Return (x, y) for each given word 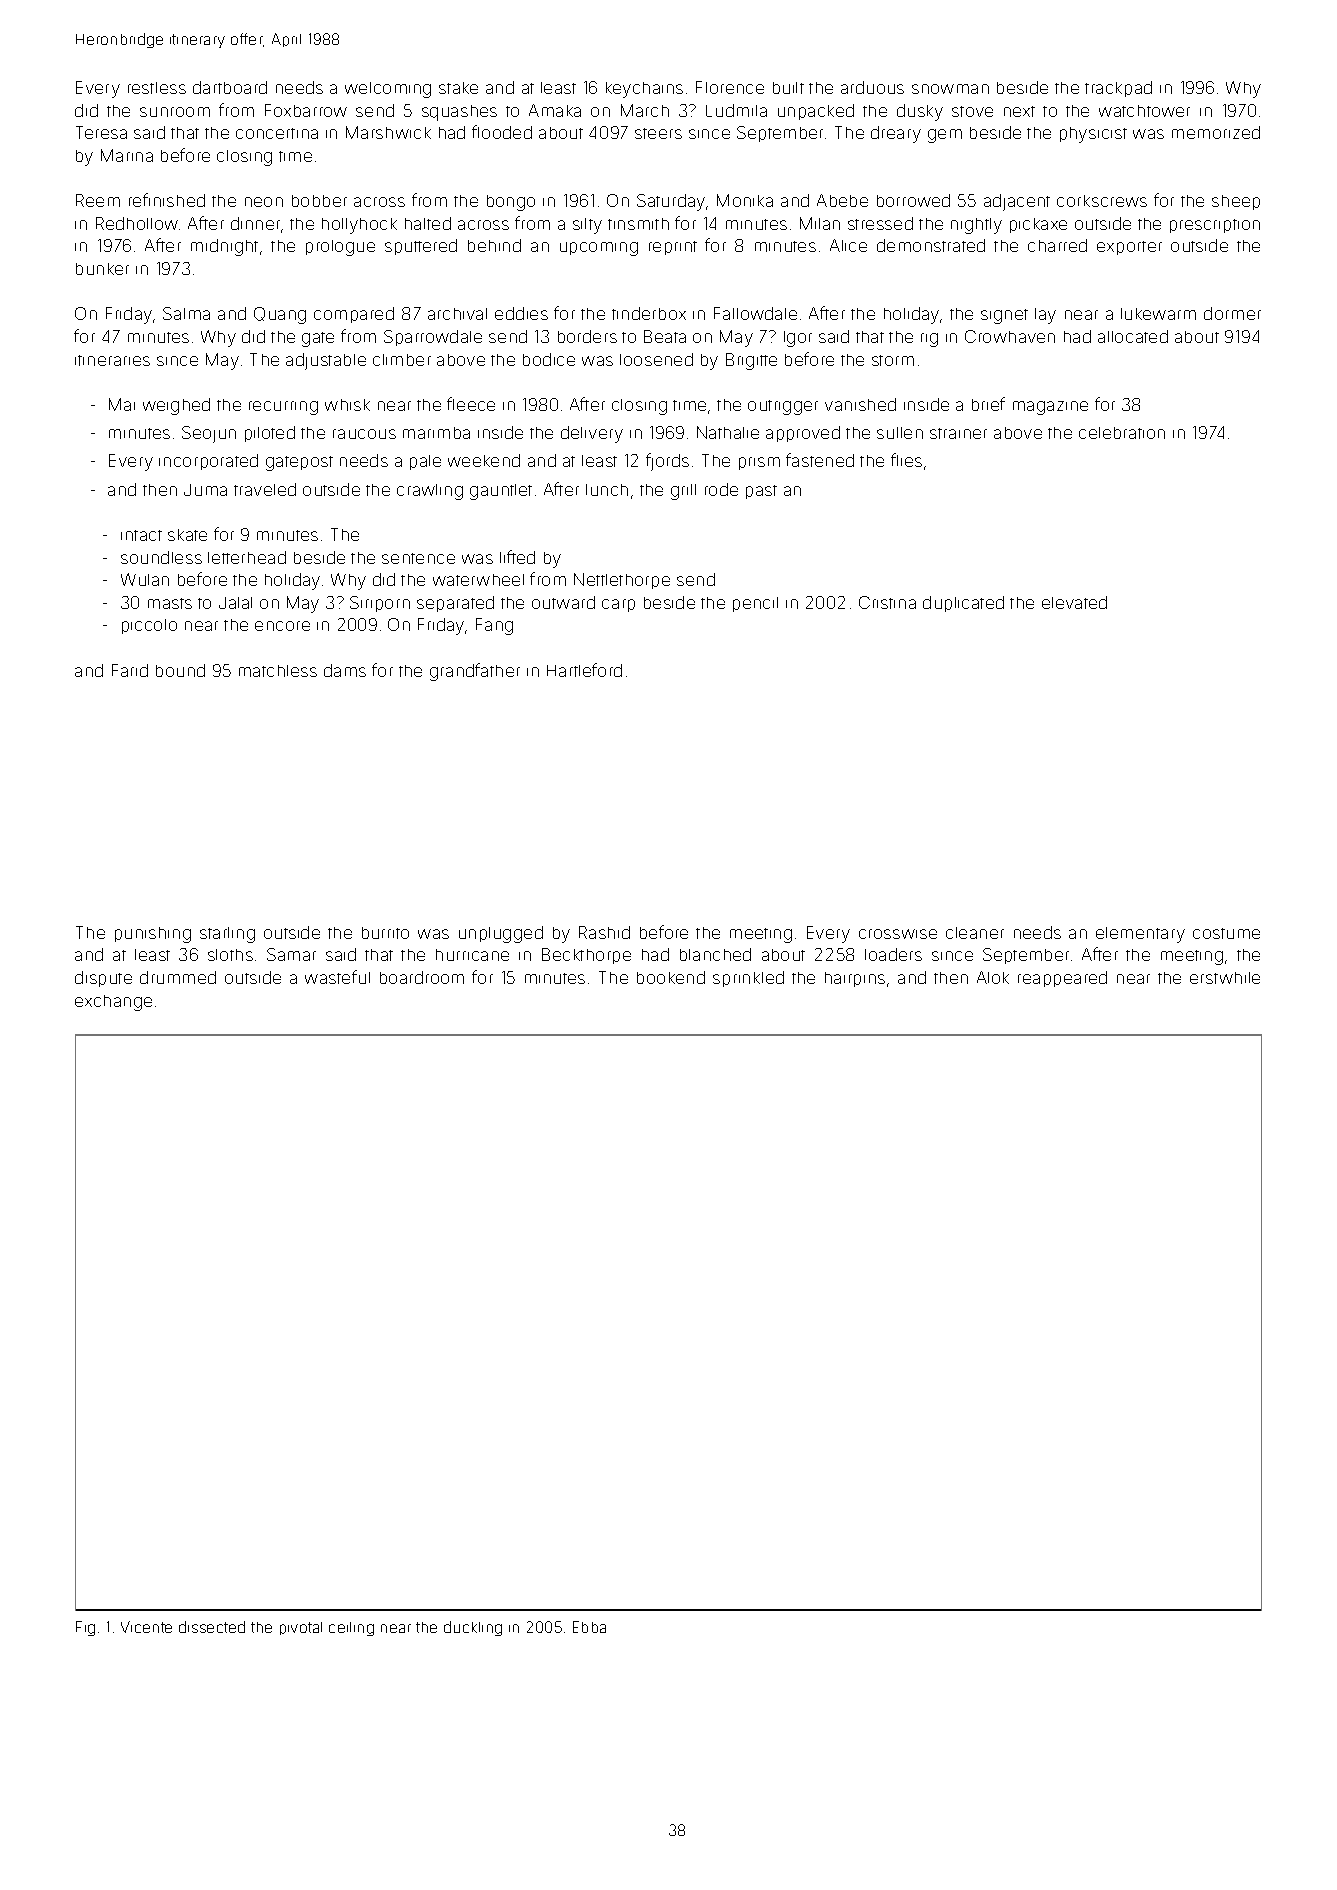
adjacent (1017, 202)
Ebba (589, 1627)
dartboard (230, 87)
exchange (113, 1003)
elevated (1074, 602)
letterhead (247, 557)
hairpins (855, 979)
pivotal (301, 1628)
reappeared (1062, 979)
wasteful (337, 977)
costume (1226, 933)
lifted (517, 557)
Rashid (604, 932)
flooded (502, 132)
